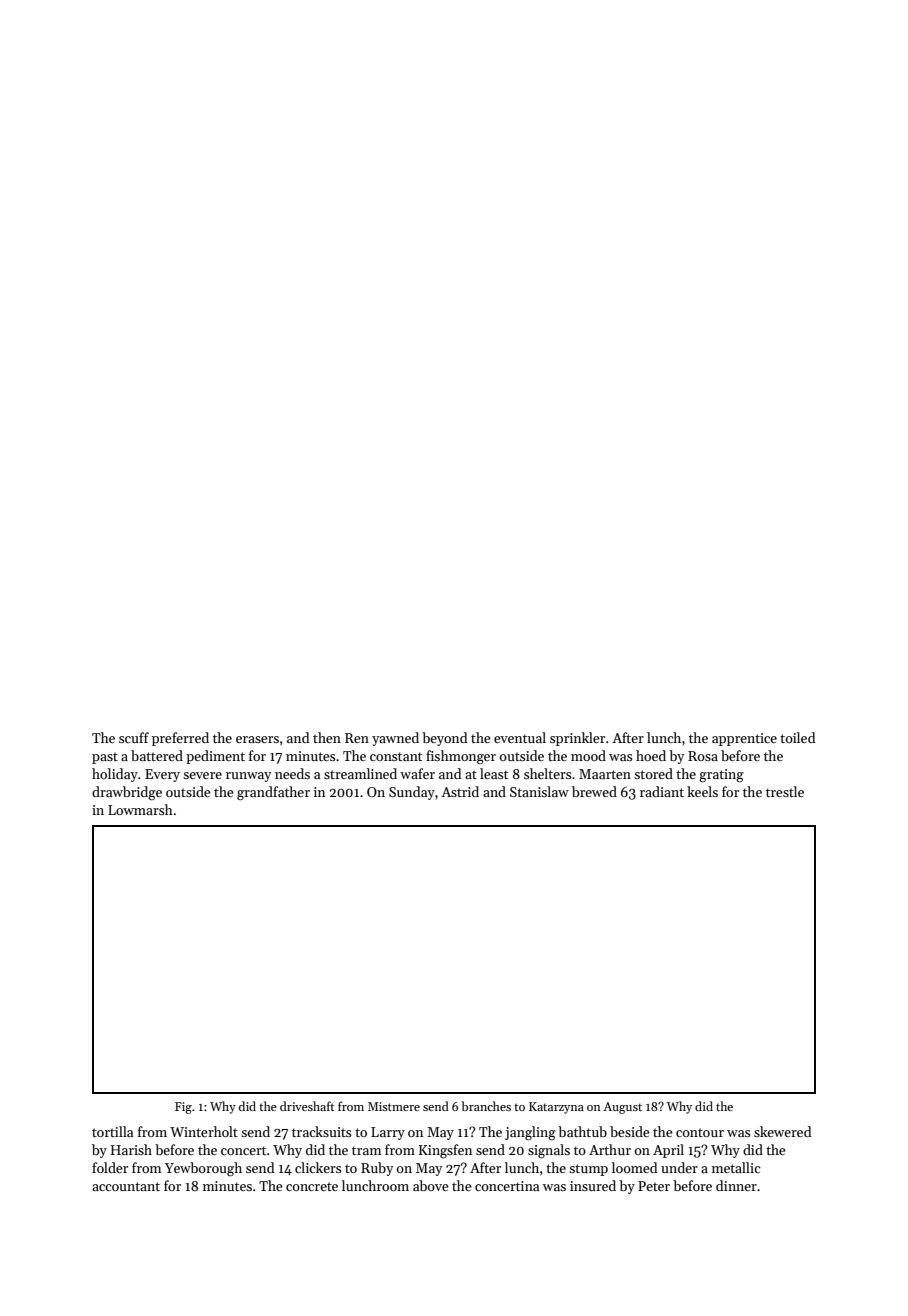 This image has width=908, height=1316. I want to click on grandfather, so click(273, 793).
